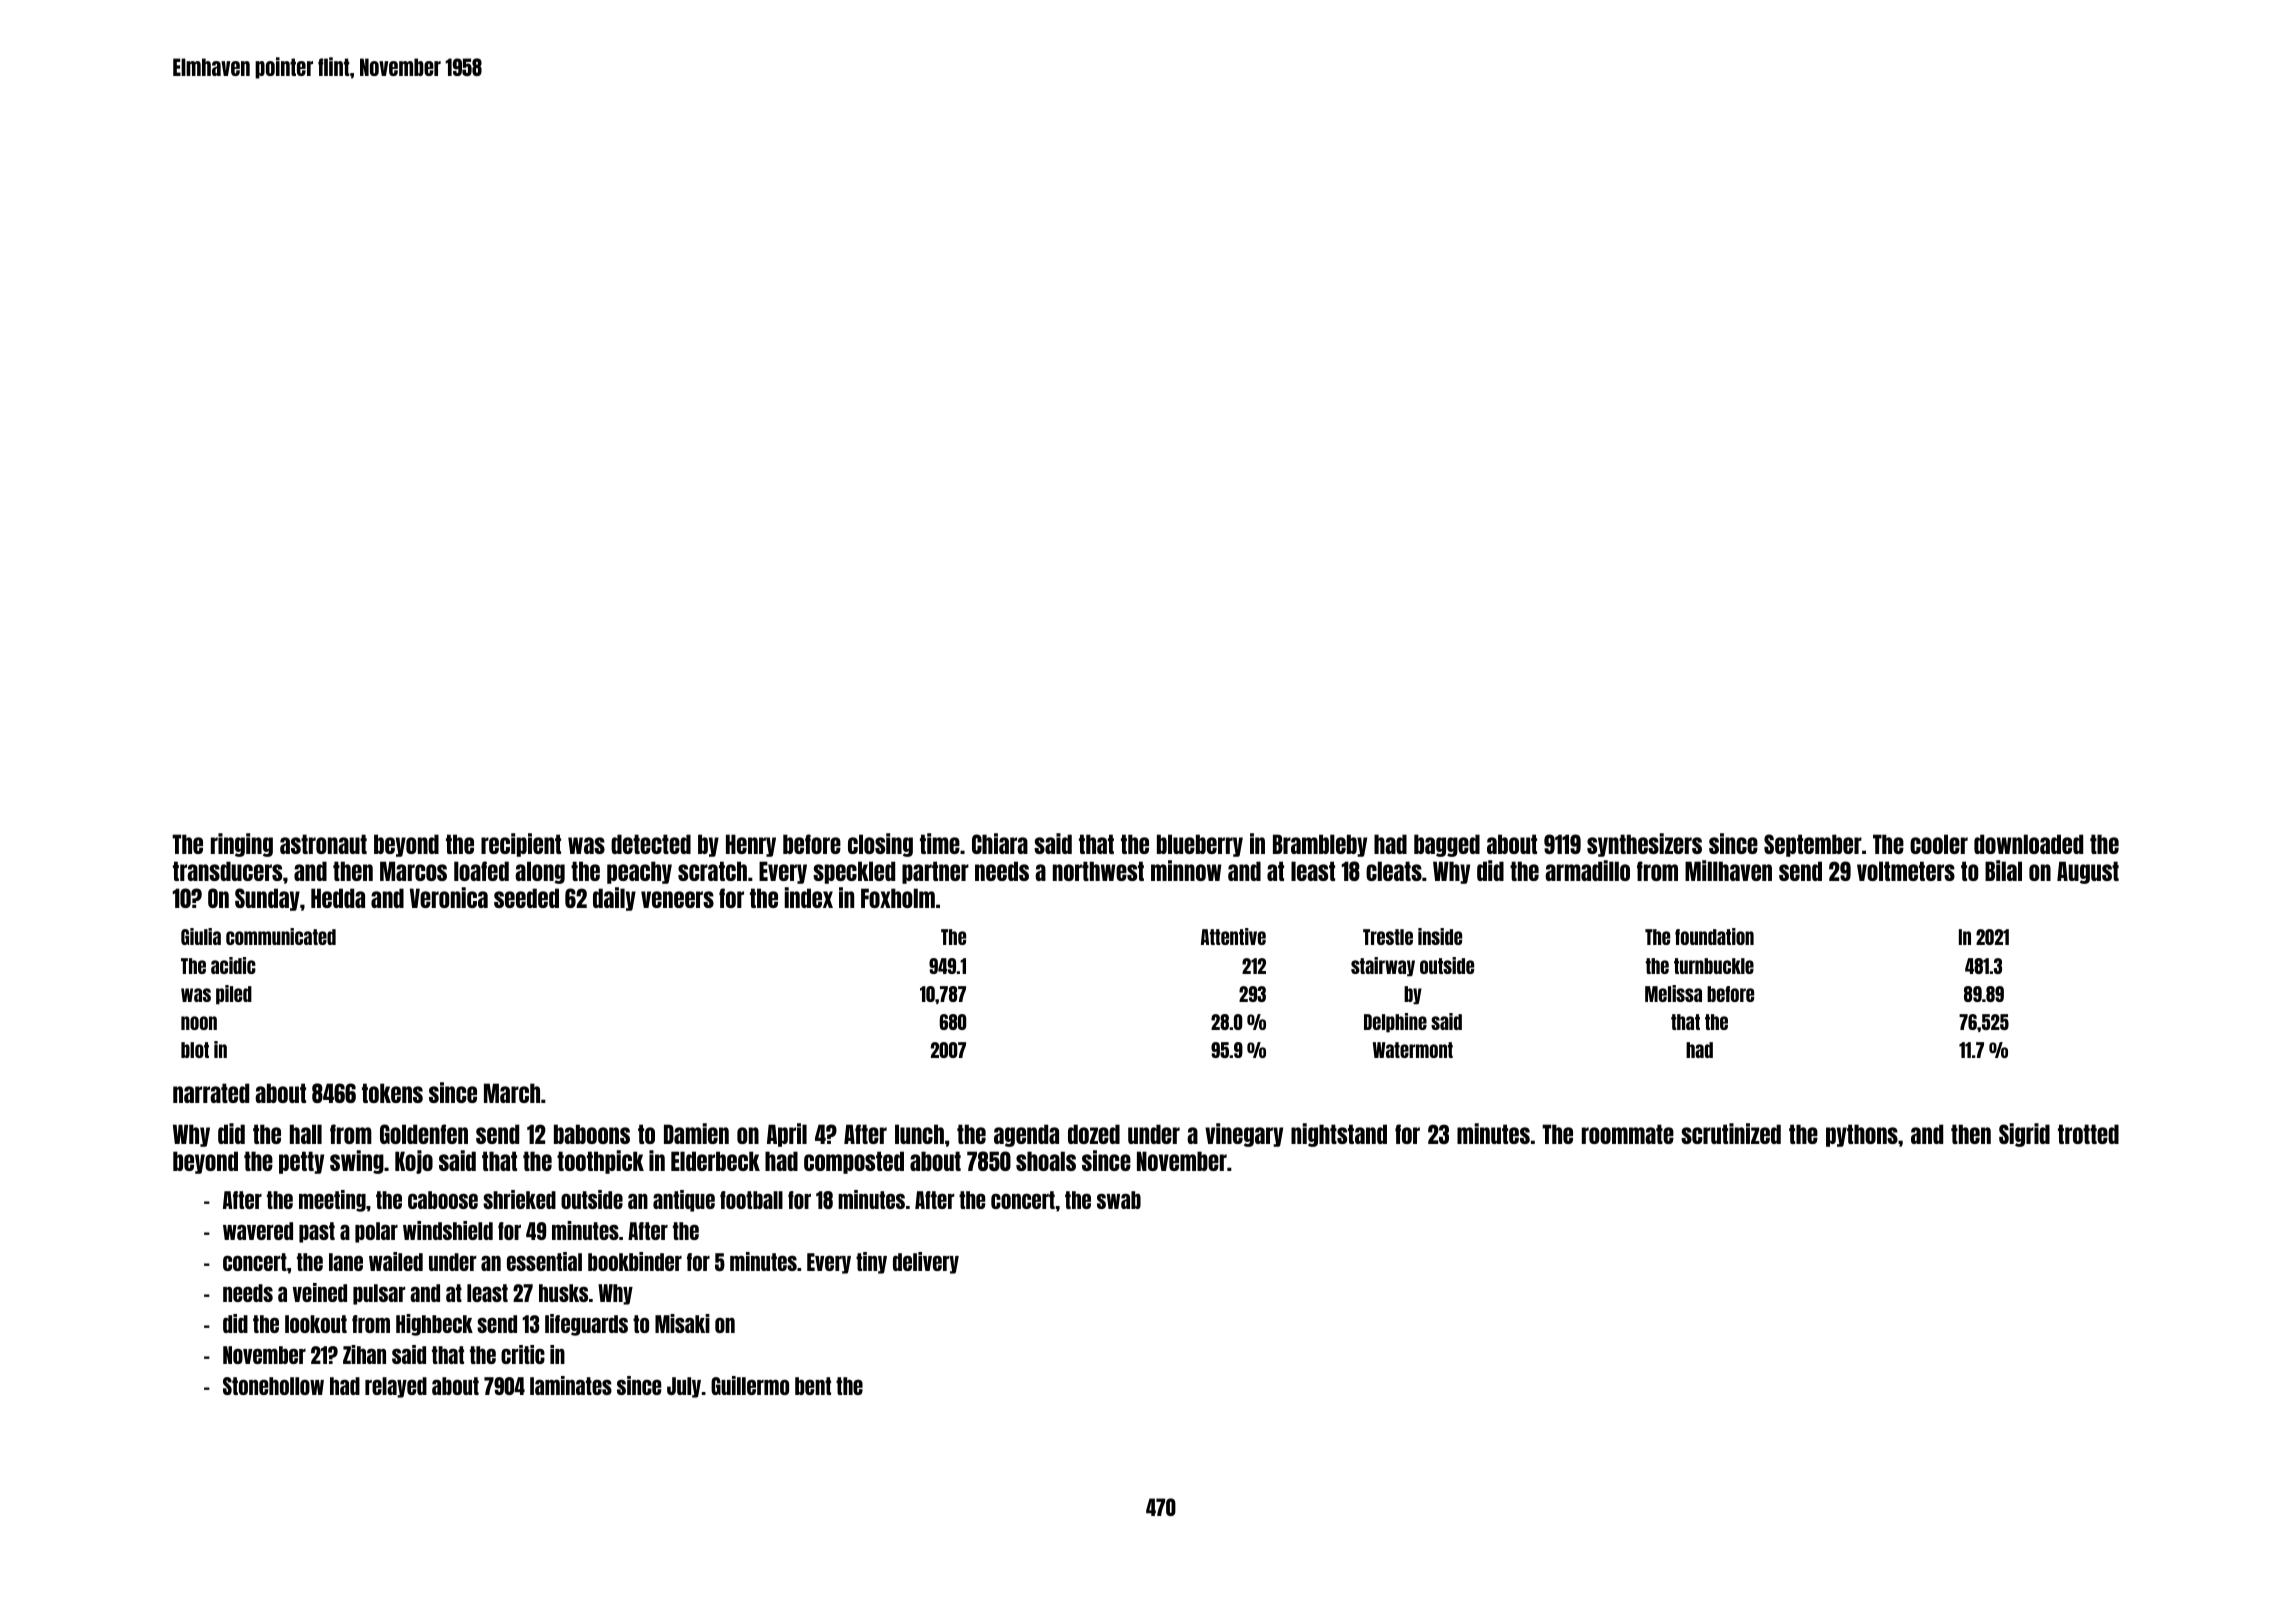 This page has width=2292, height=1620. Describe the element at coordinates (323, 844) in the page. I see `astronaut` at that location.
